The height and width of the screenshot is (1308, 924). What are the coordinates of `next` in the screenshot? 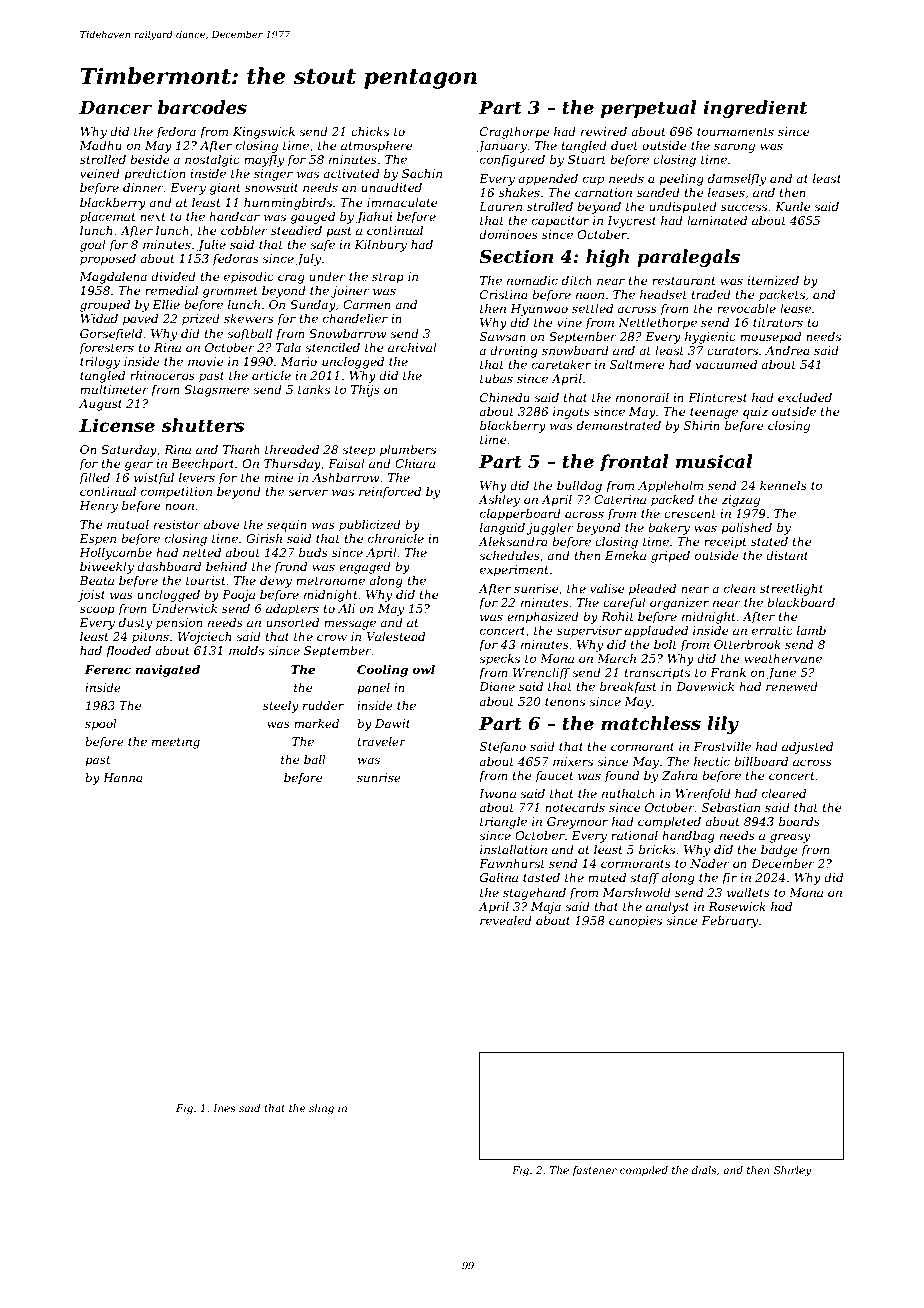 It's located at (153, 217).
